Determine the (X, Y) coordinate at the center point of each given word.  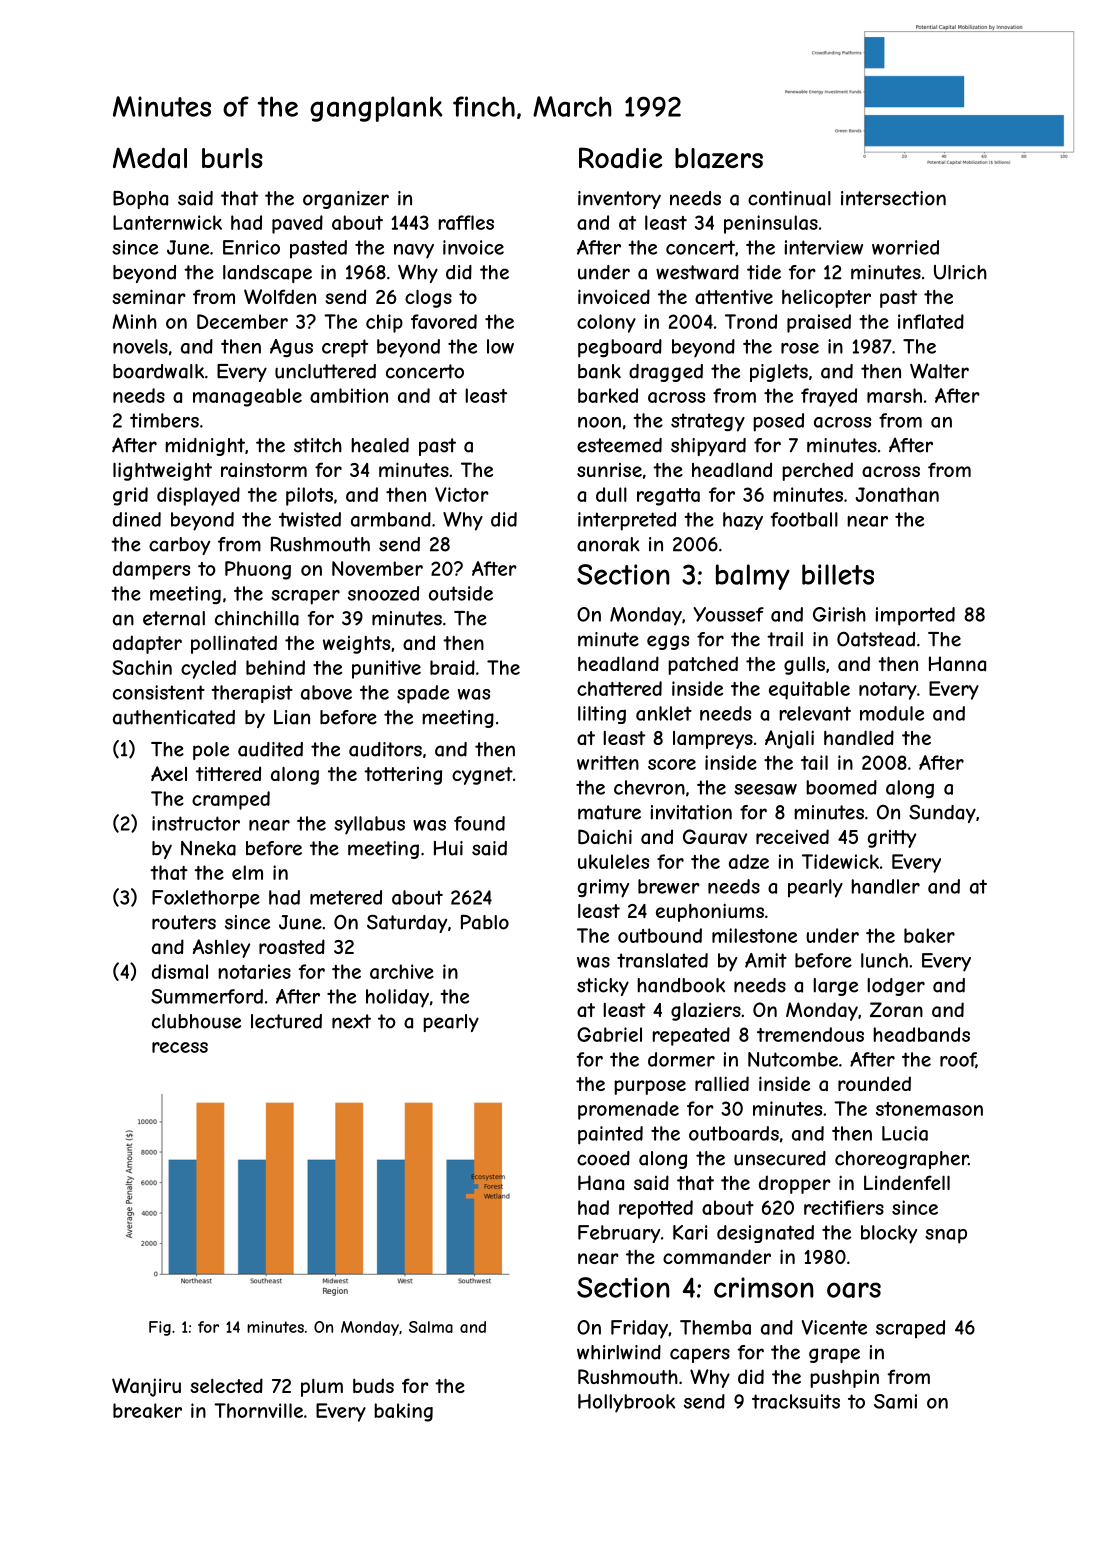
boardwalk (158, 371)
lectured (286, 1021)
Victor (462, 494)
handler (885, 886)
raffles (466, 222)
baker (929, 935)
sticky (603, 987)
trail (785, 639)
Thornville (258, 1410)
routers (184, 922)
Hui (448, 848)
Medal (150, 158)
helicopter (826, 298)
